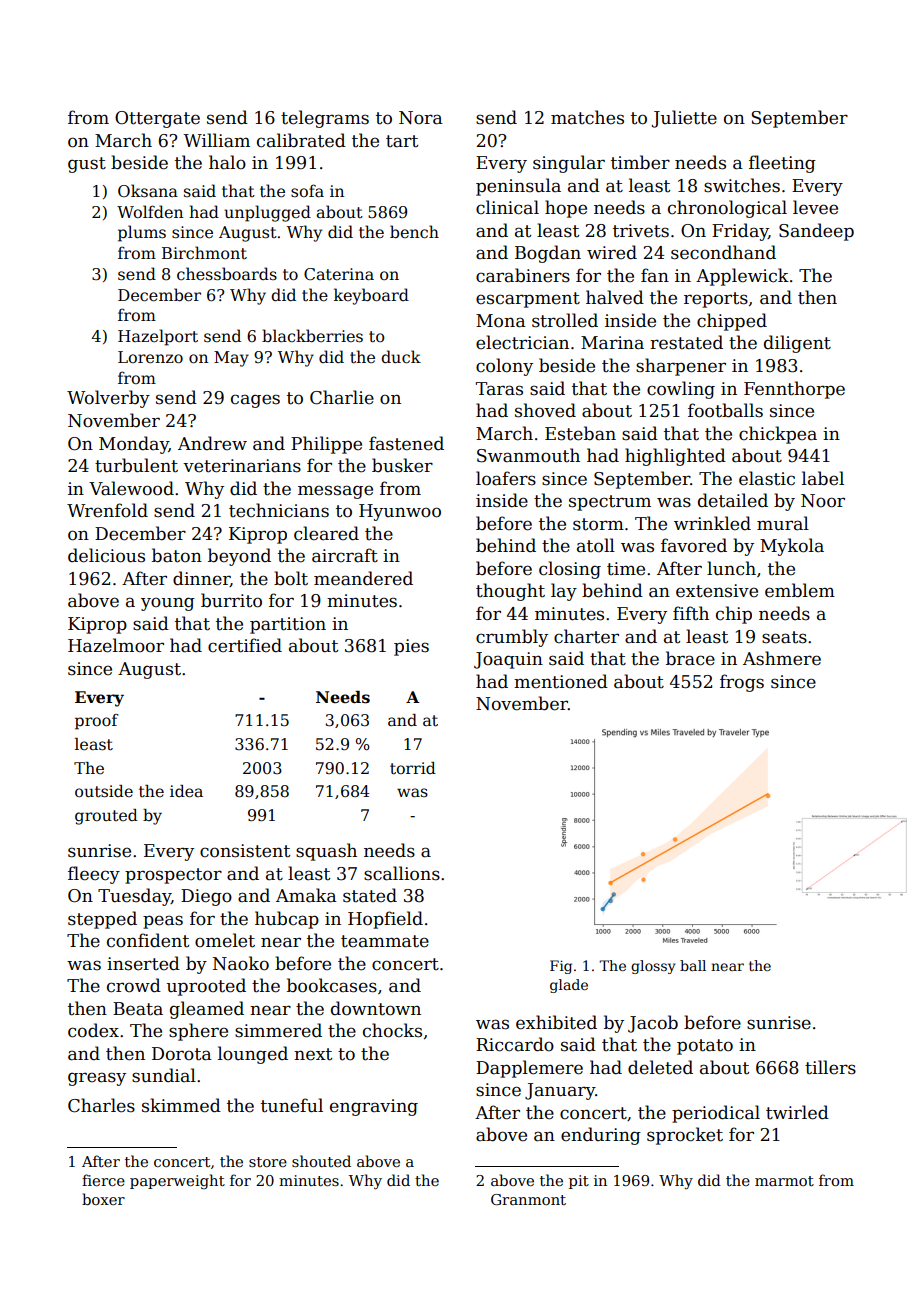  I want to click on sofa, so click(307, 191).
